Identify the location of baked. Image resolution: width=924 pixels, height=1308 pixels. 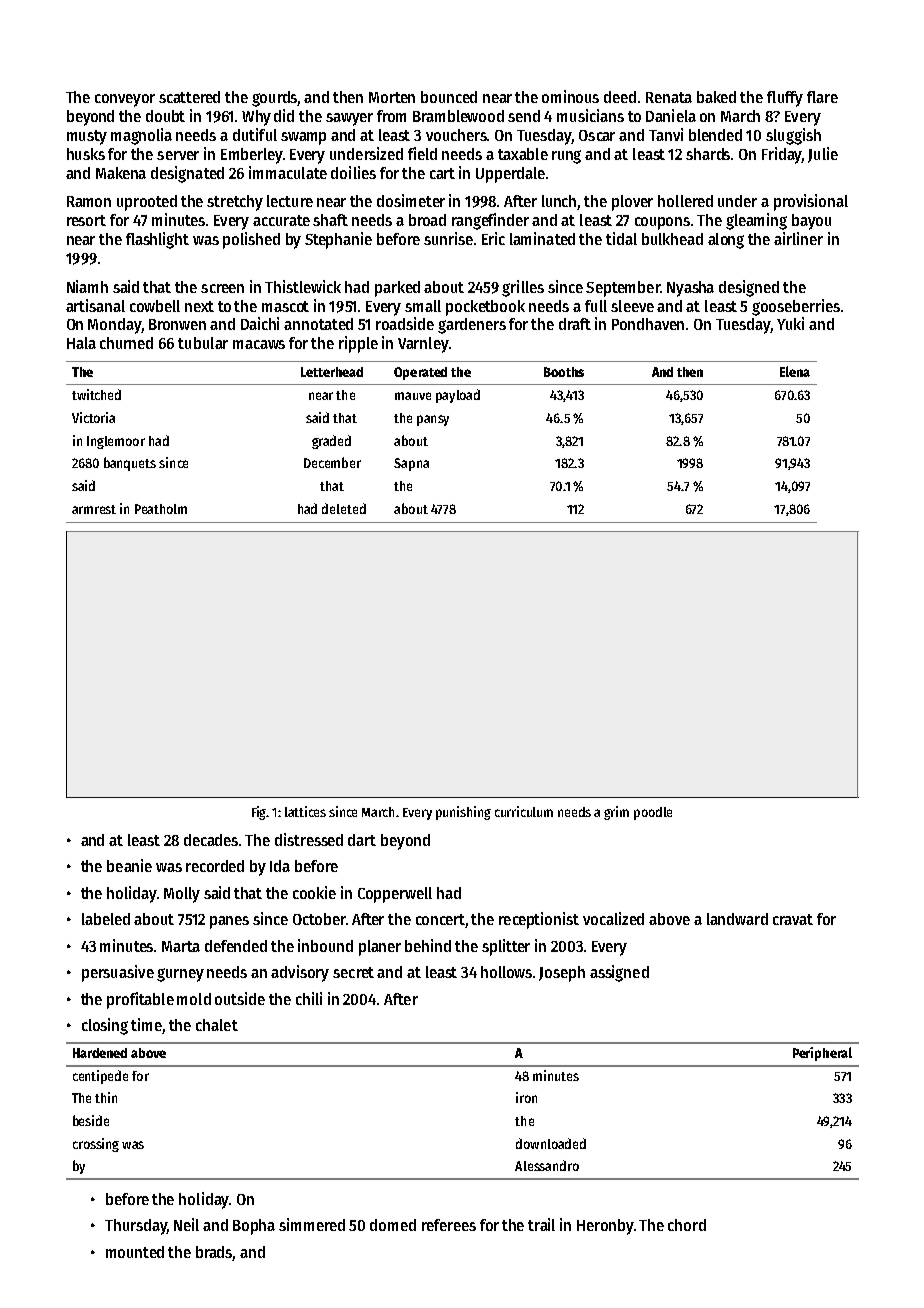
(716, 97).
